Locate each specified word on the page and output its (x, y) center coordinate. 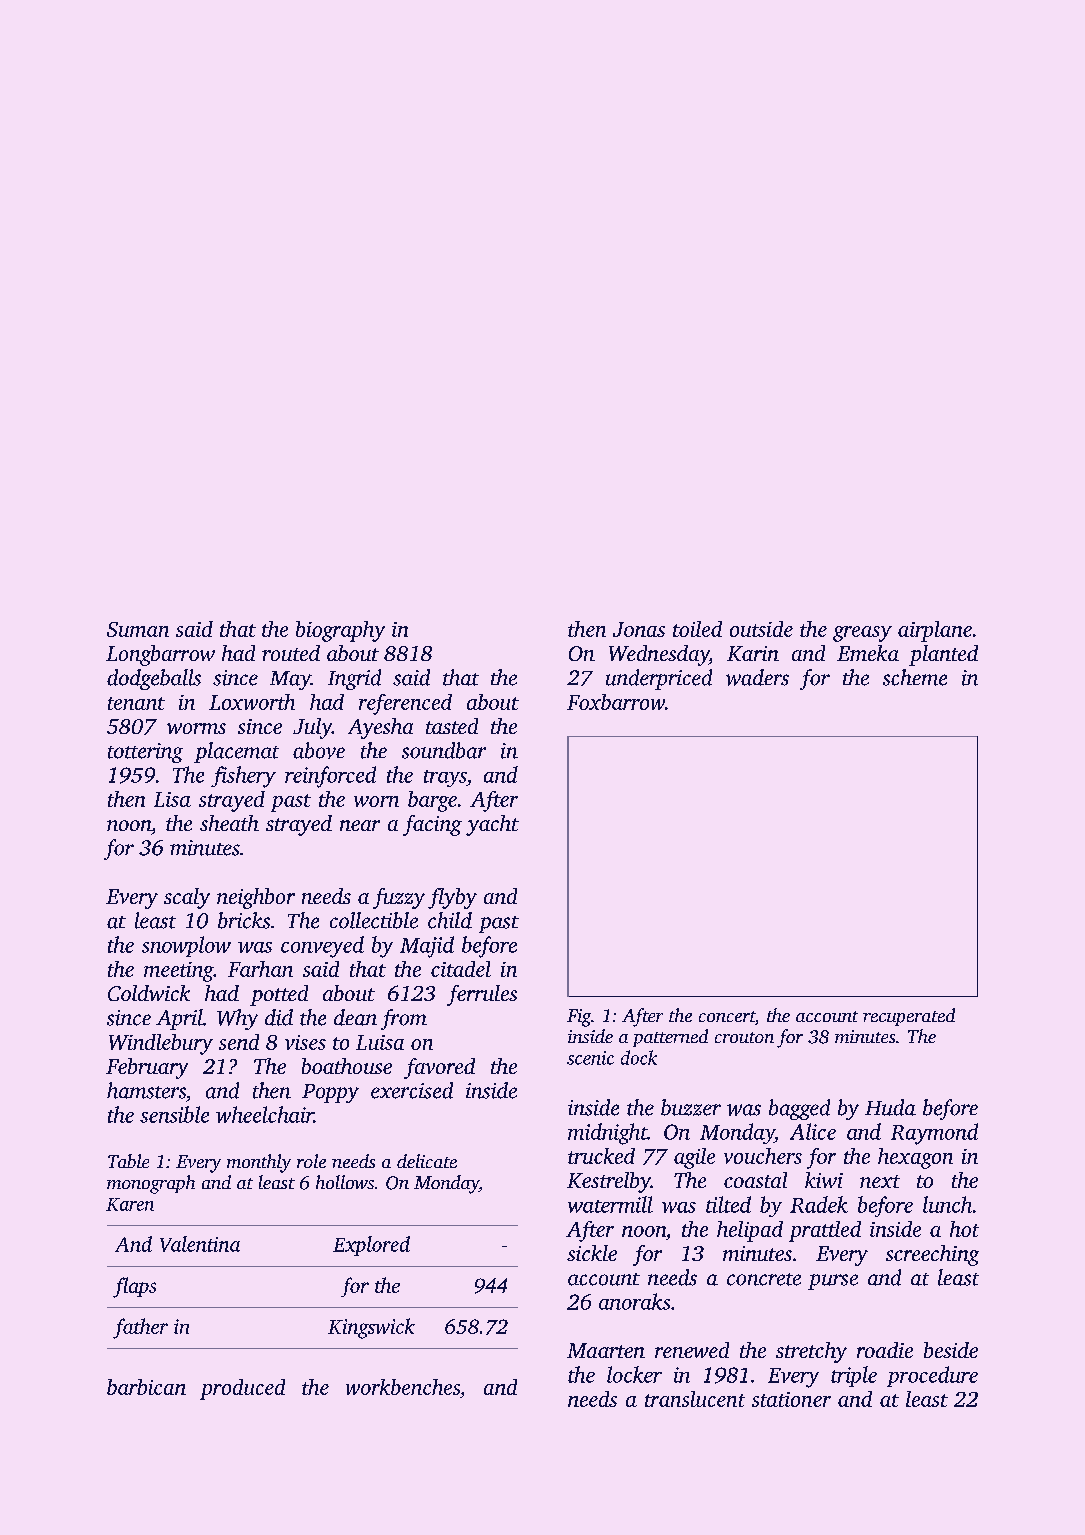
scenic (590, 1058)
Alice (813, 1131)
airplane (935, 631)
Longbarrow (160, 655)
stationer (791, 1399)
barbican (146, 1387)
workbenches (403, 1387)
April (179, 1019)
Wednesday (659, 655)
